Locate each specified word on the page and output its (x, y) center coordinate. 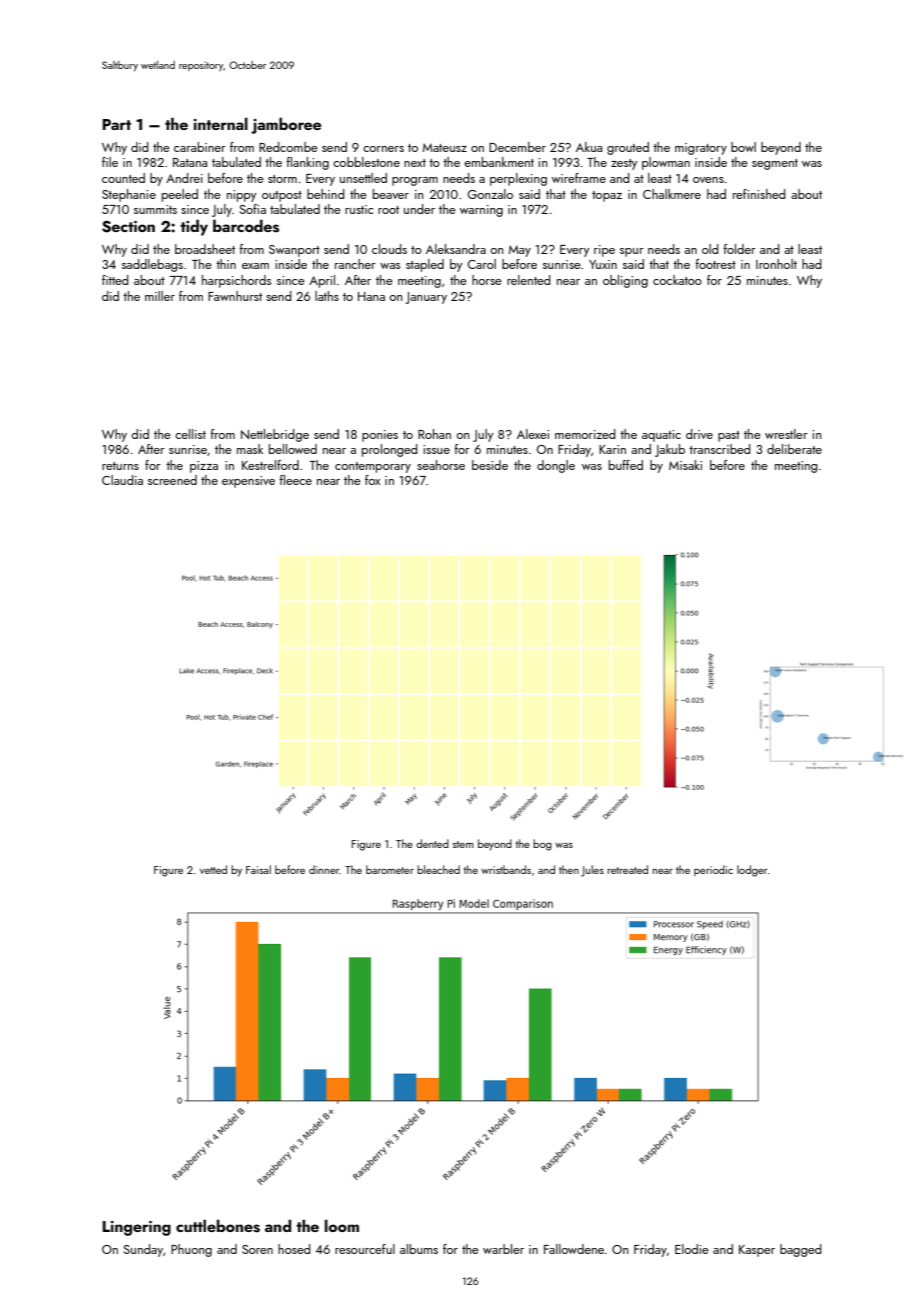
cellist (190, 434)
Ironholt (776, 264)
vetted (213, 869)
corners (383, 149)
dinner (324, 869)
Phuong (191, 1250)
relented (529, 280)
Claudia (122, 480)
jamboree (286, 125)
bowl (743, 147)
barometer (390, 869)
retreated (627, 869)
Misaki (685, 465)
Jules (592, 871)
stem (463, 844)
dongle (556, 466)
